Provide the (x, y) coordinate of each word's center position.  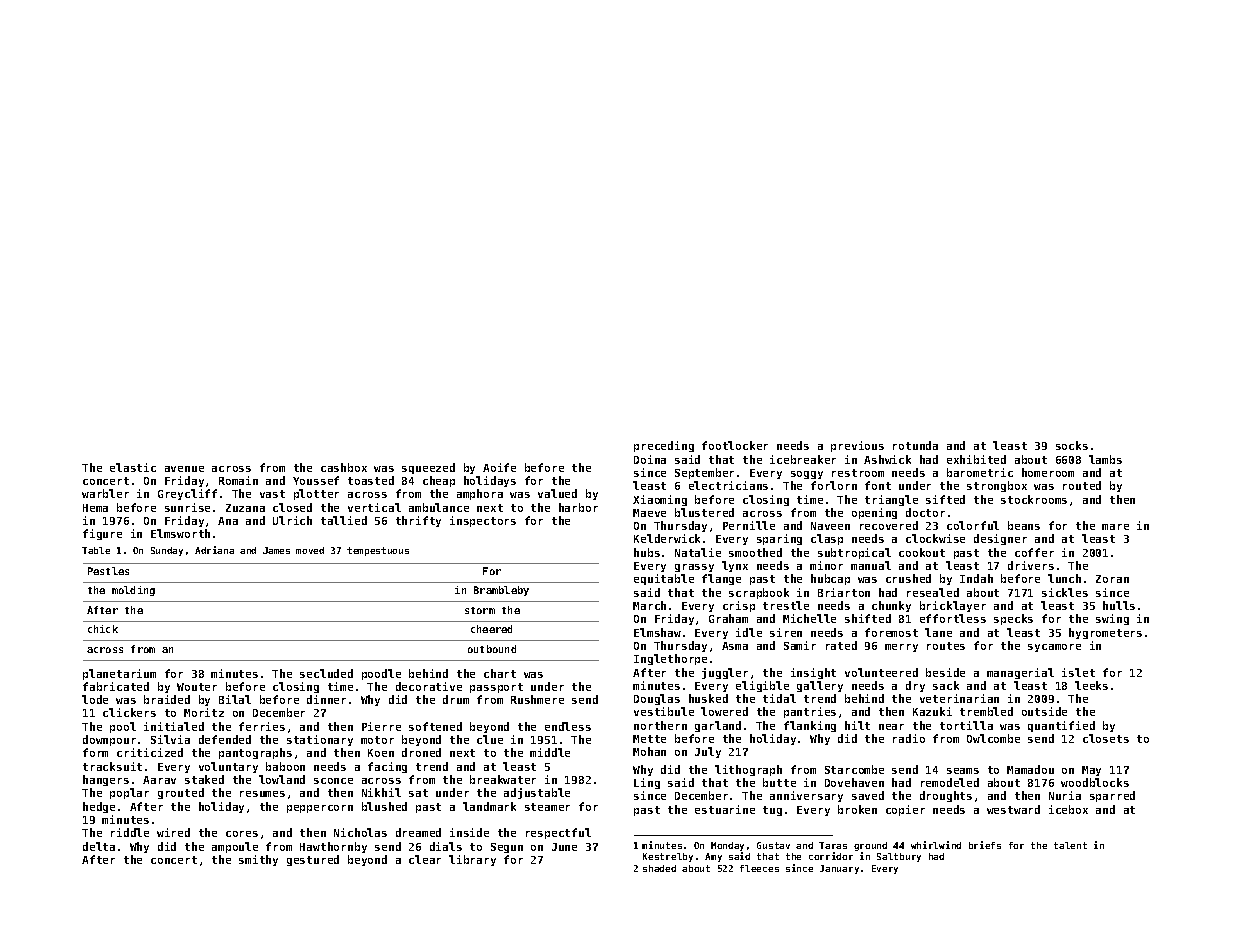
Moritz (204, 712)
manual (871, 565)
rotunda (915, 445)
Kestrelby (668, 857)
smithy (258, 860)
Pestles (108, 571)
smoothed (755, 552)
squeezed (428, 468)
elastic (133, 467)
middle (550, 752)
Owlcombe (993, 738)
